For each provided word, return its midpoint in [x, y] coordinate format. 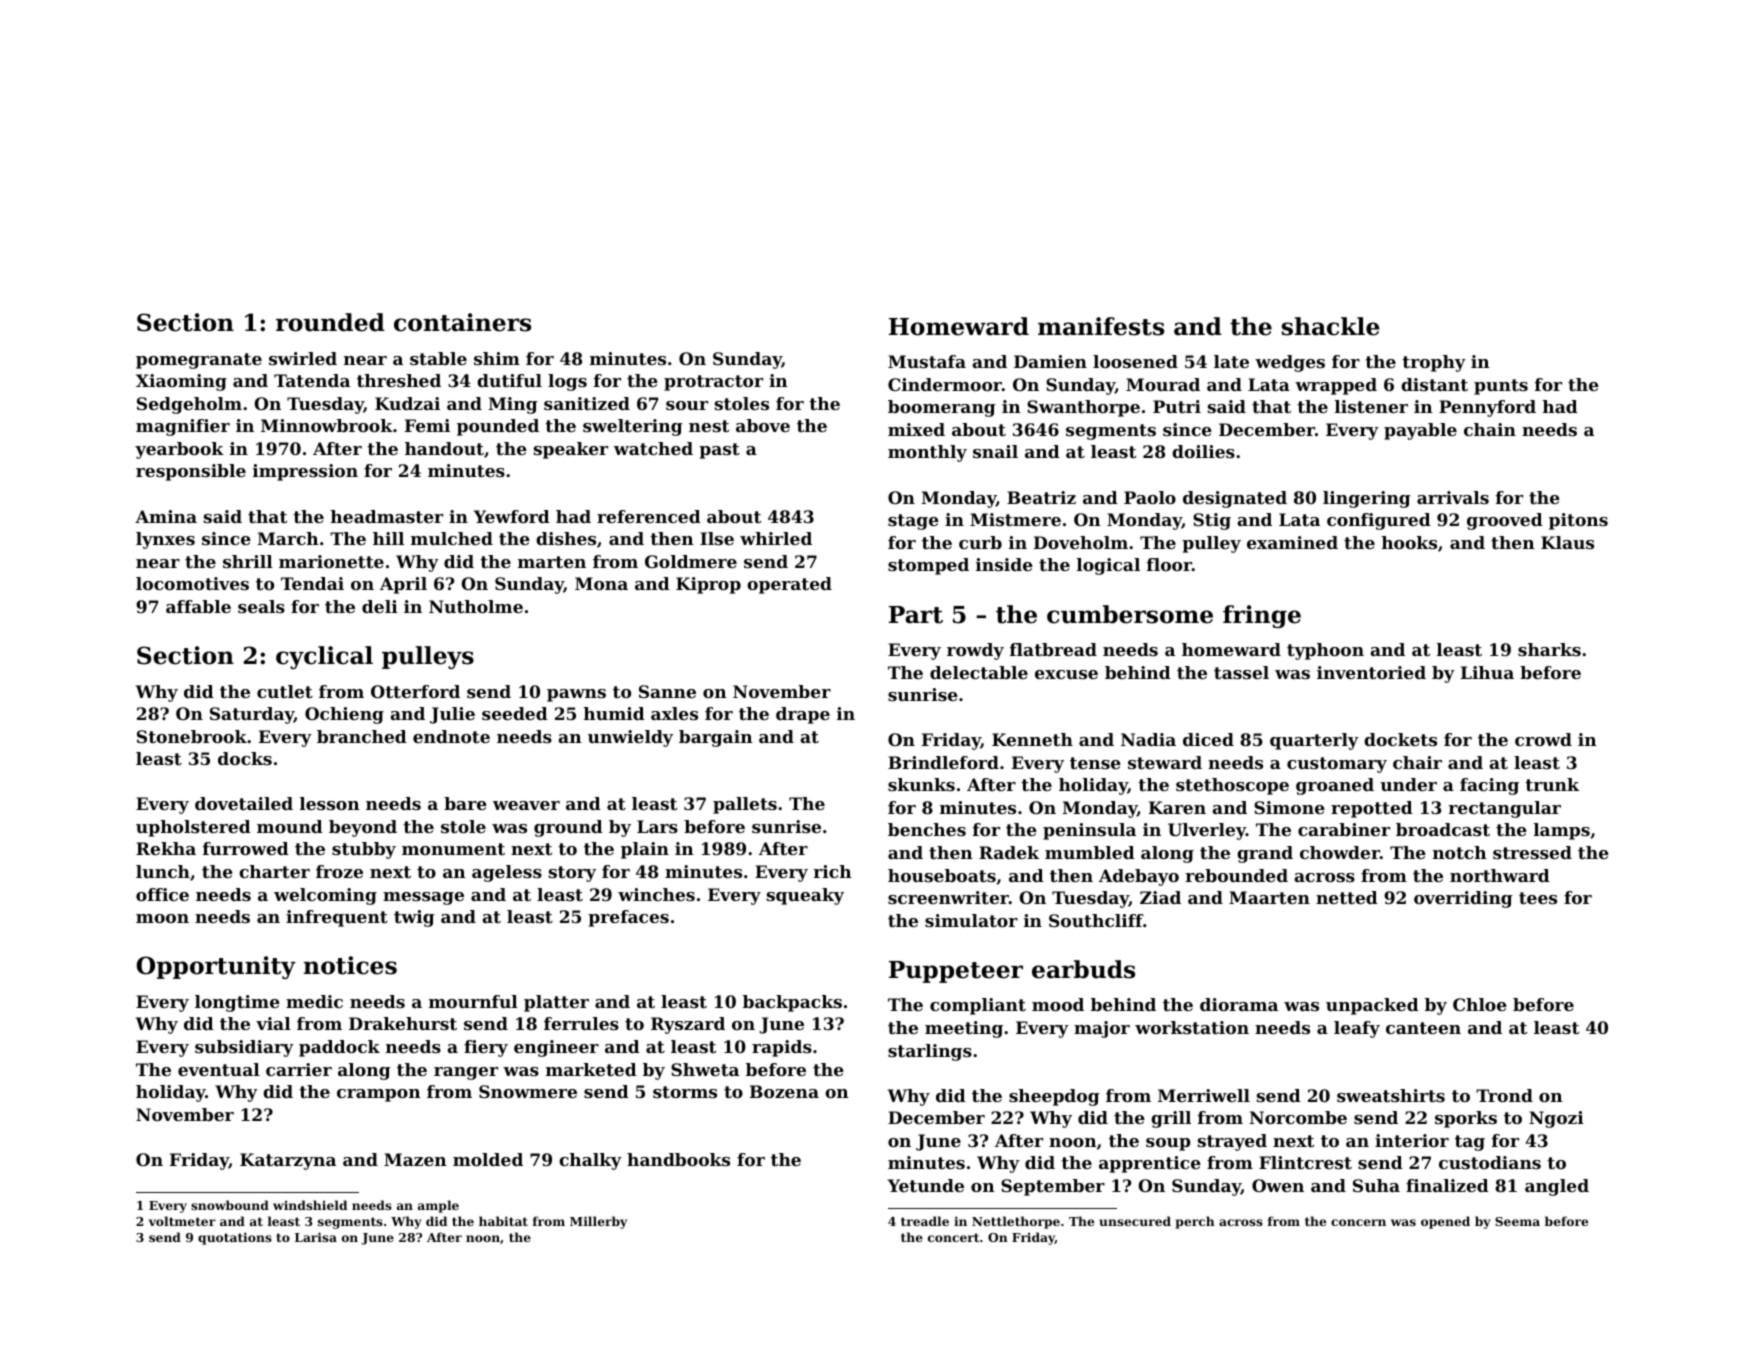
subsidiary [244, 1048]
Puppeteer [956, 972]
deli [380, 606]
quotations [235, 1238]
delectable [979, 672]
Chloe [1480, 1004]
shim [497, 358]
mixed [916, 429]
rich [833, 871]
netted [1347, 897]
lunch [163, 871]
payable [1420, 431]
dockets [1400, 739]
